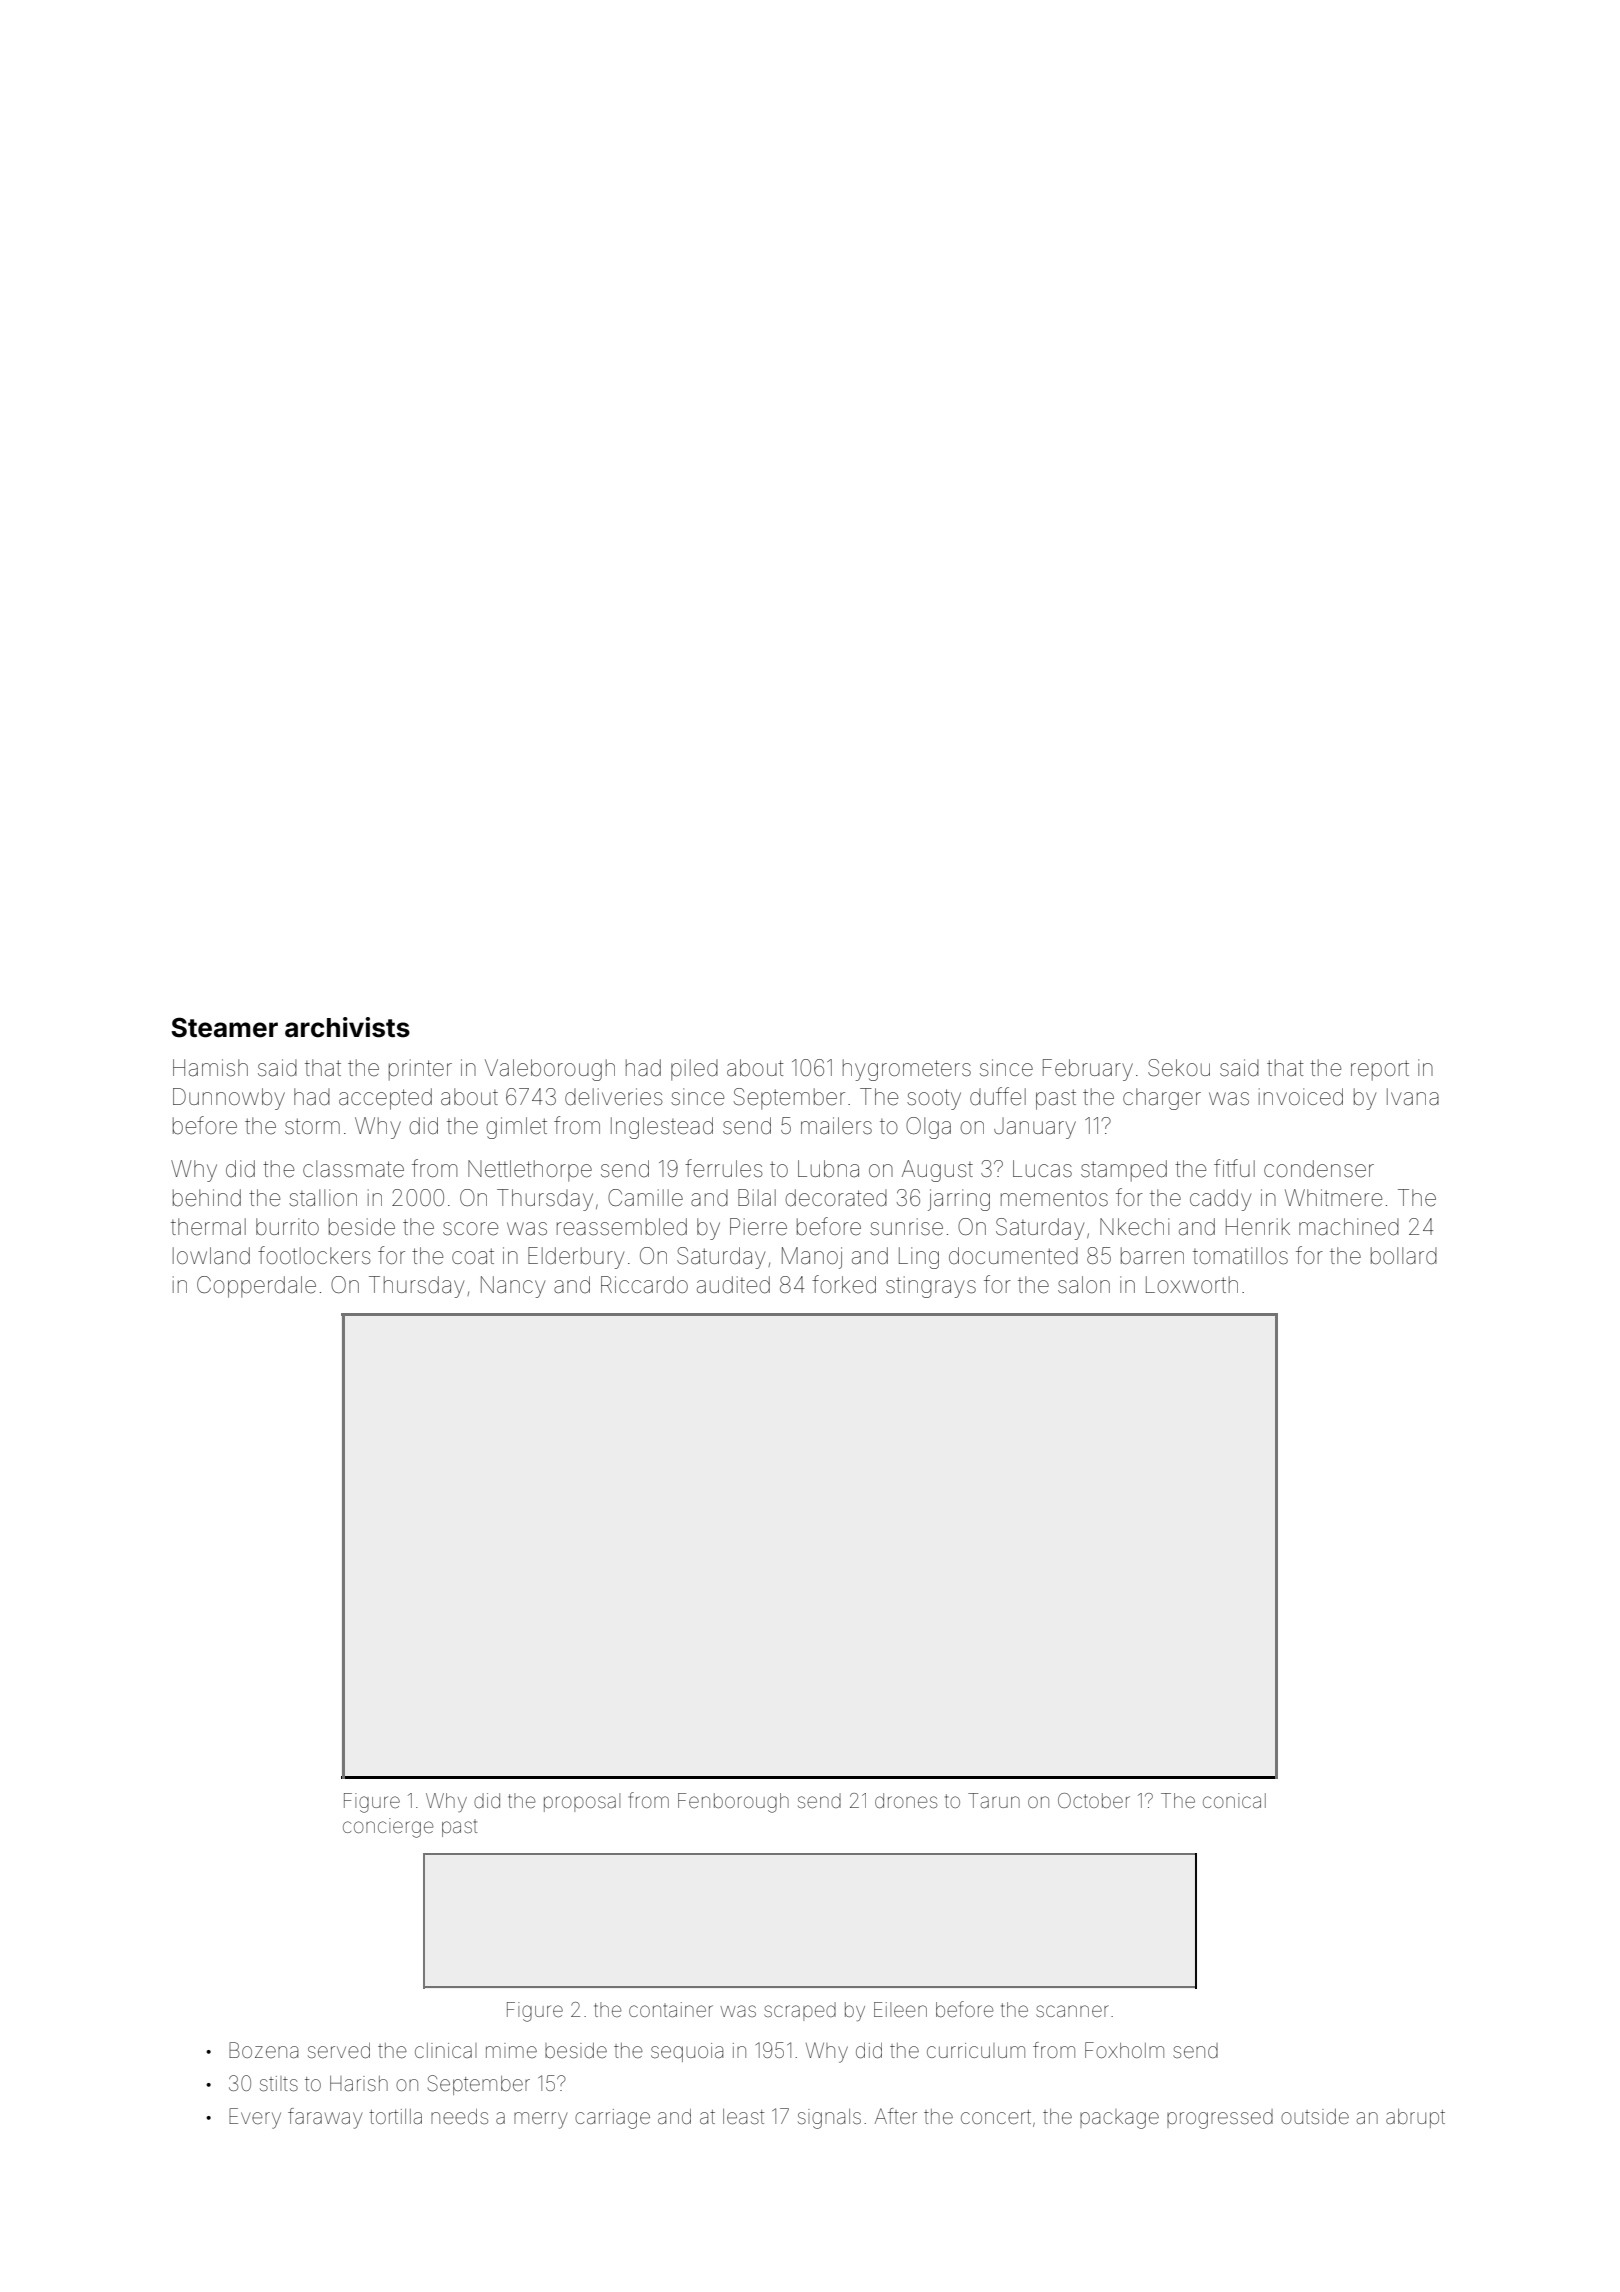  What do you see at coordinates (256, 1287) in the screenshot?
I see `Copperdale` at bounding box center [256, 1287].
